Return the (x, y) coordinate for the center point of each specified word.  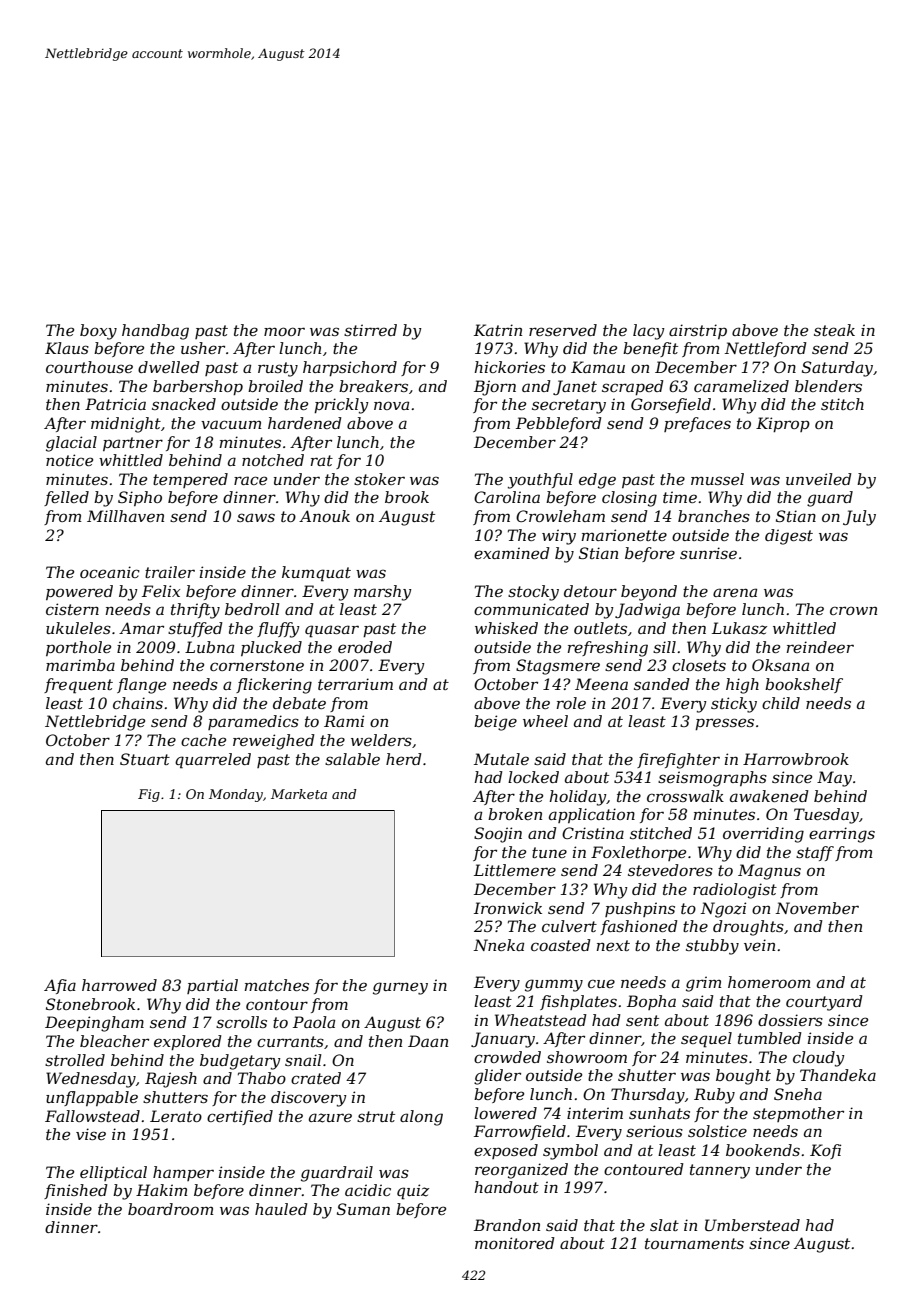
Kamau (598, 367)
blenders (828, 386)
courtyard (824, 1003)
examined (512, 553)
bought (743, 1077)
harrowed (119, 985)
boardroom (170, 1209)
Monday (236, 795)
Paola (314, 1022)
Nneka (498, 945)
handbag (155, 332)
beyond (649, 593)
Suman (363, 1209)
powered (79, 592)
